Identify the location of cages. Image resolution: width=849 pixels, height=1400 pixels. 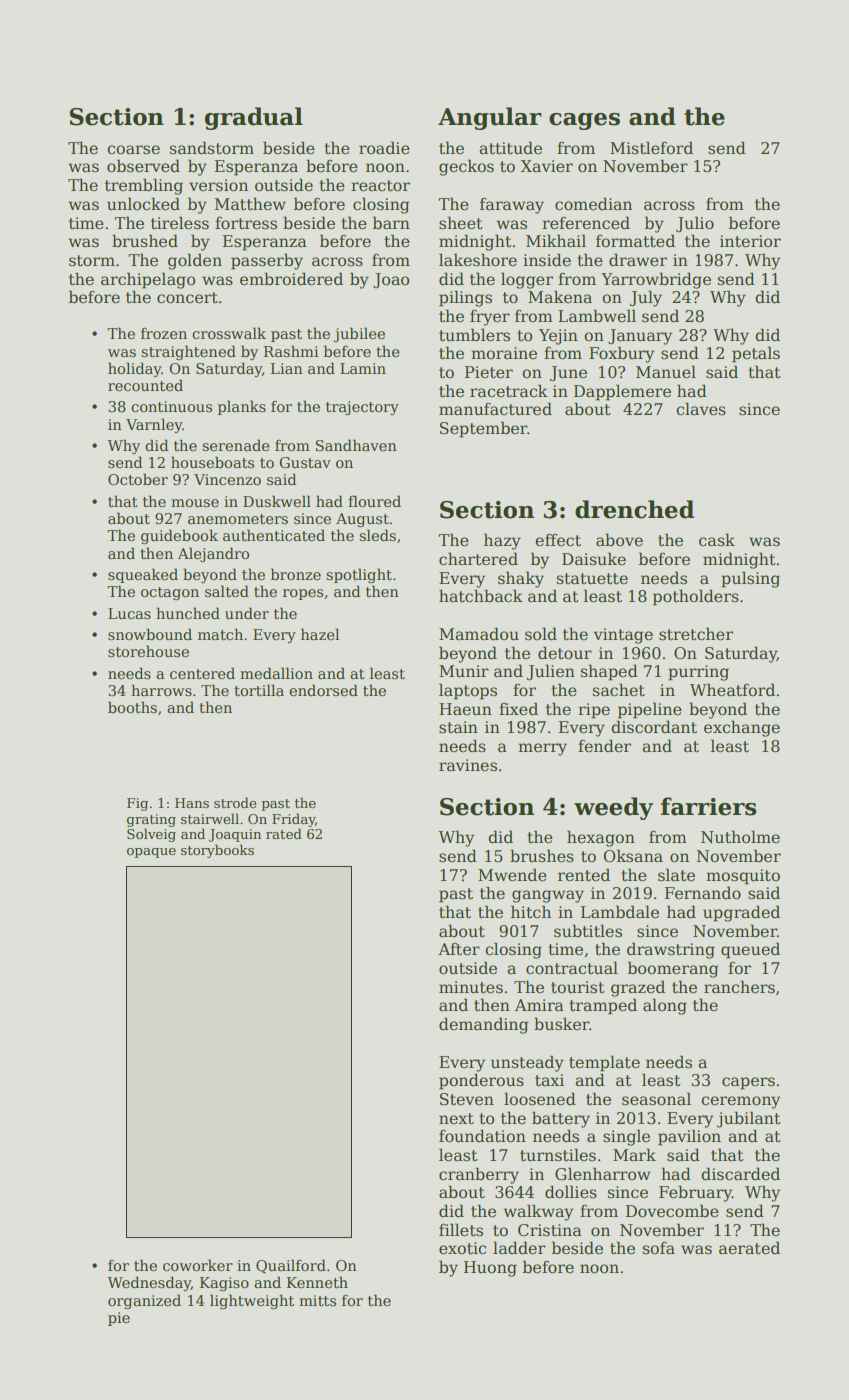
(584, 121).
